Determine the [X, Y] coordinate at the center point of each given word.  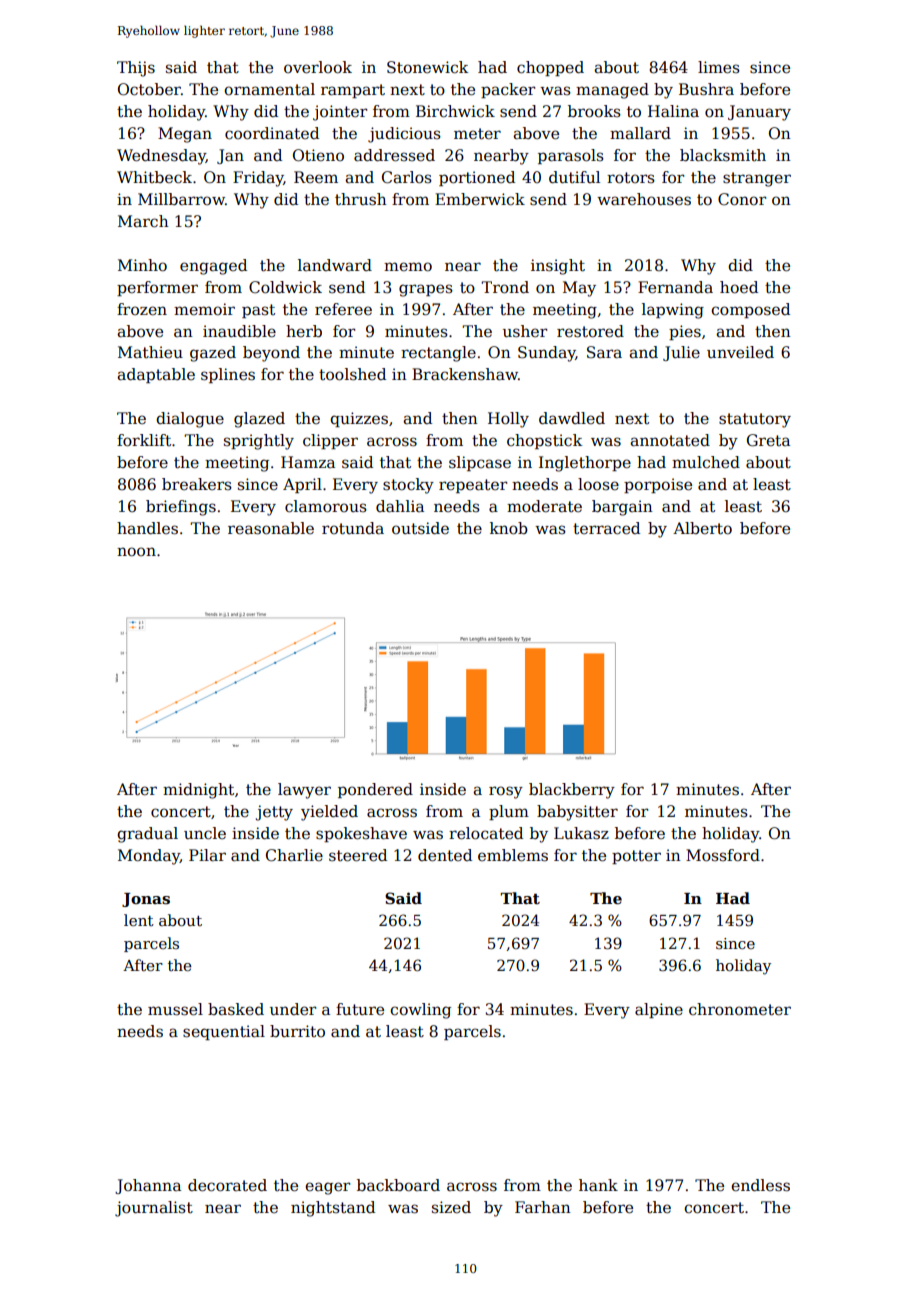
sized [451, 1207]
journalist [154, 1209]
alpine [659, 1010]
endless [760, 1185]
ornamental [269, 89]
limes [719, 67]
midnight [198, 791]
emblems [513, 855]
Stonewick [427, 67]
